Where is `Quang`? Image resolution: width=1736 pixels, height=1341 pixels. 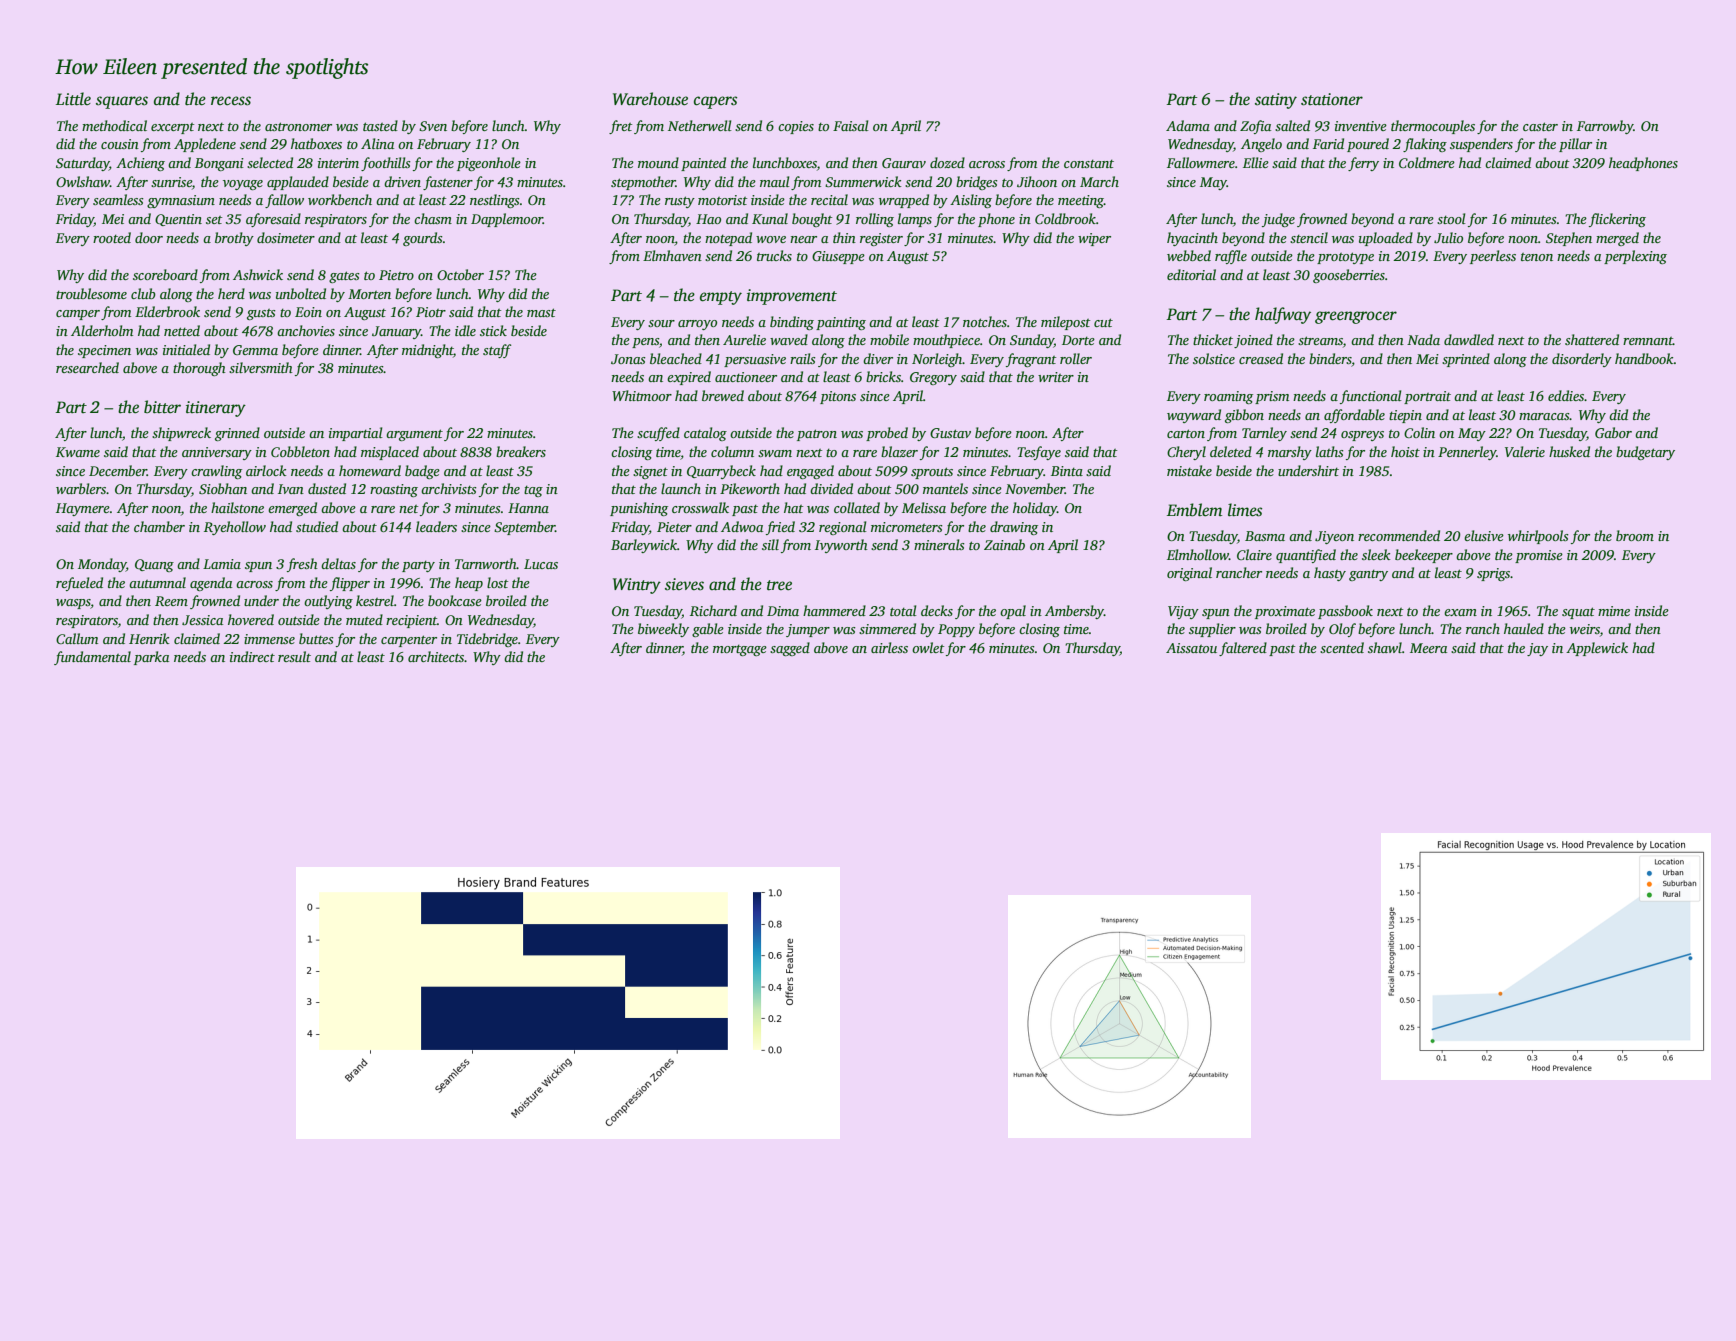
Quang is located at coordinates (154, 565).
